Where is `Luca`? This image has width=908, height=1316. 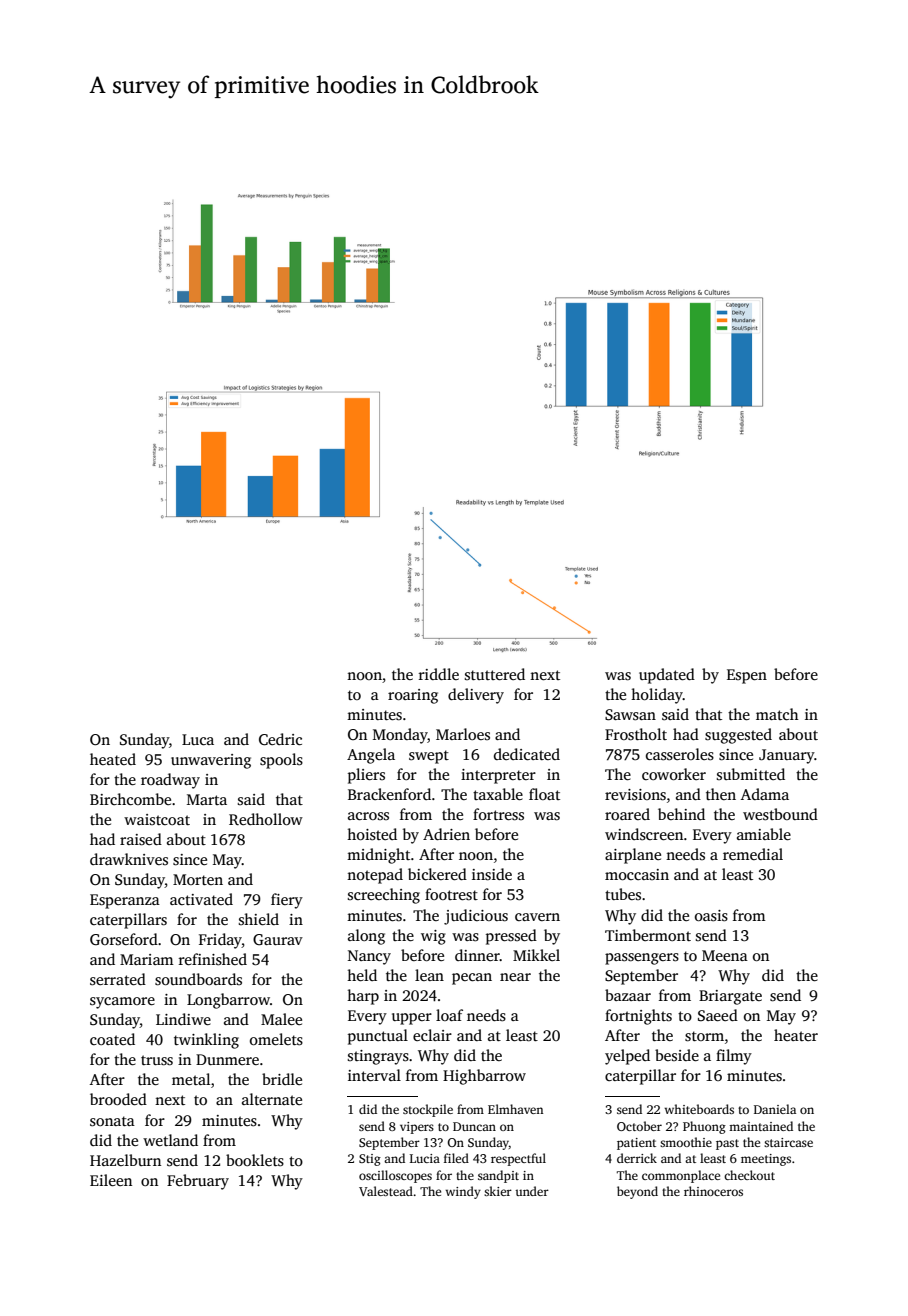
Luca is located at coordinates (198, 739).
